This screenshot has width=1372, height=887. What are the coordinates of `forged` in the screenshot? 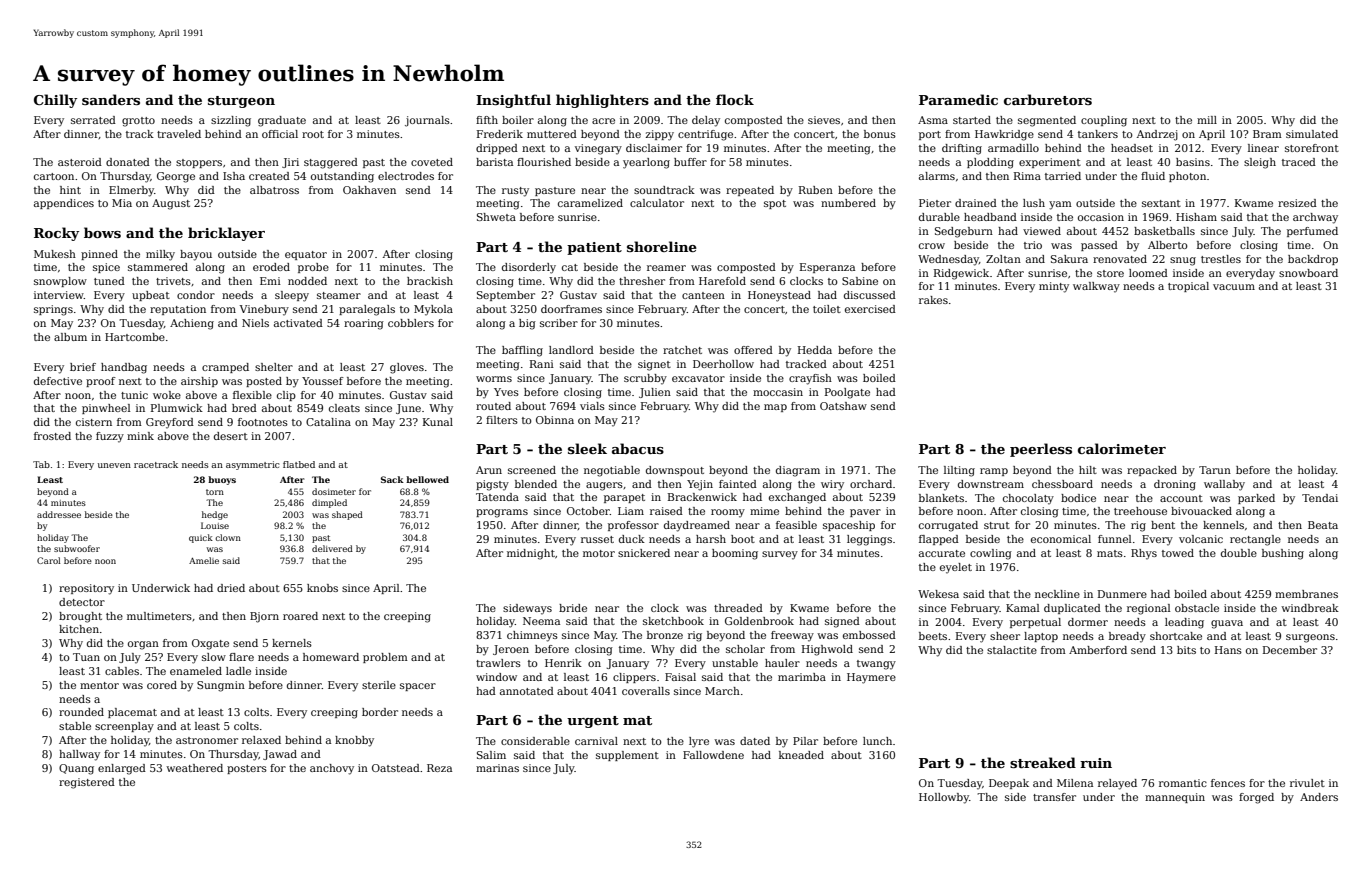 It's located at (1256, 798).
